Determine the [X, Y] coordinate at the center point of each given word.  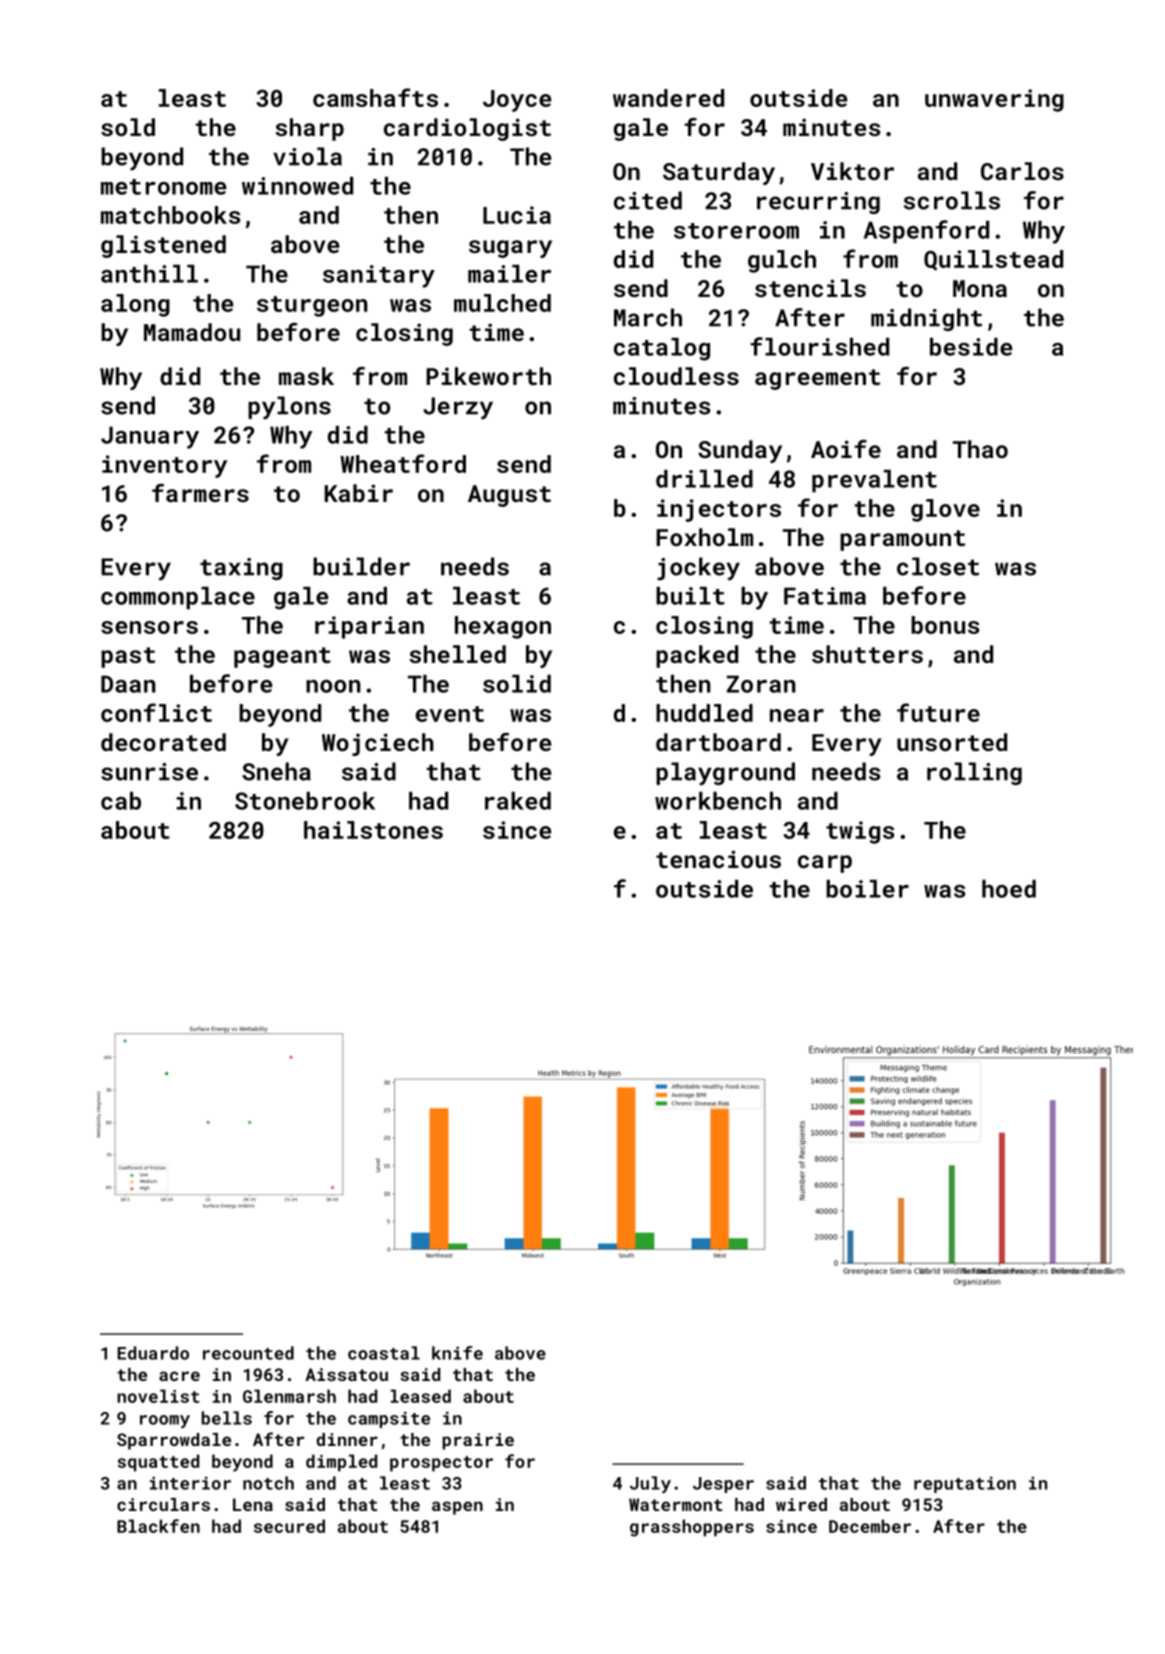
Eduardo [153, 1353]
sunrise [149, 772]
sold [128, 127]
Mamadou [192, 332]
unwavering [994, 100]
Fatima [825, 596]
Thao [980, 449]
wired [801, 1504]
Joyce [517, 101]
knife [457, 1353]
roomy [165, 1421]
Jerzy [458, 408]
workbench [718, 801]
